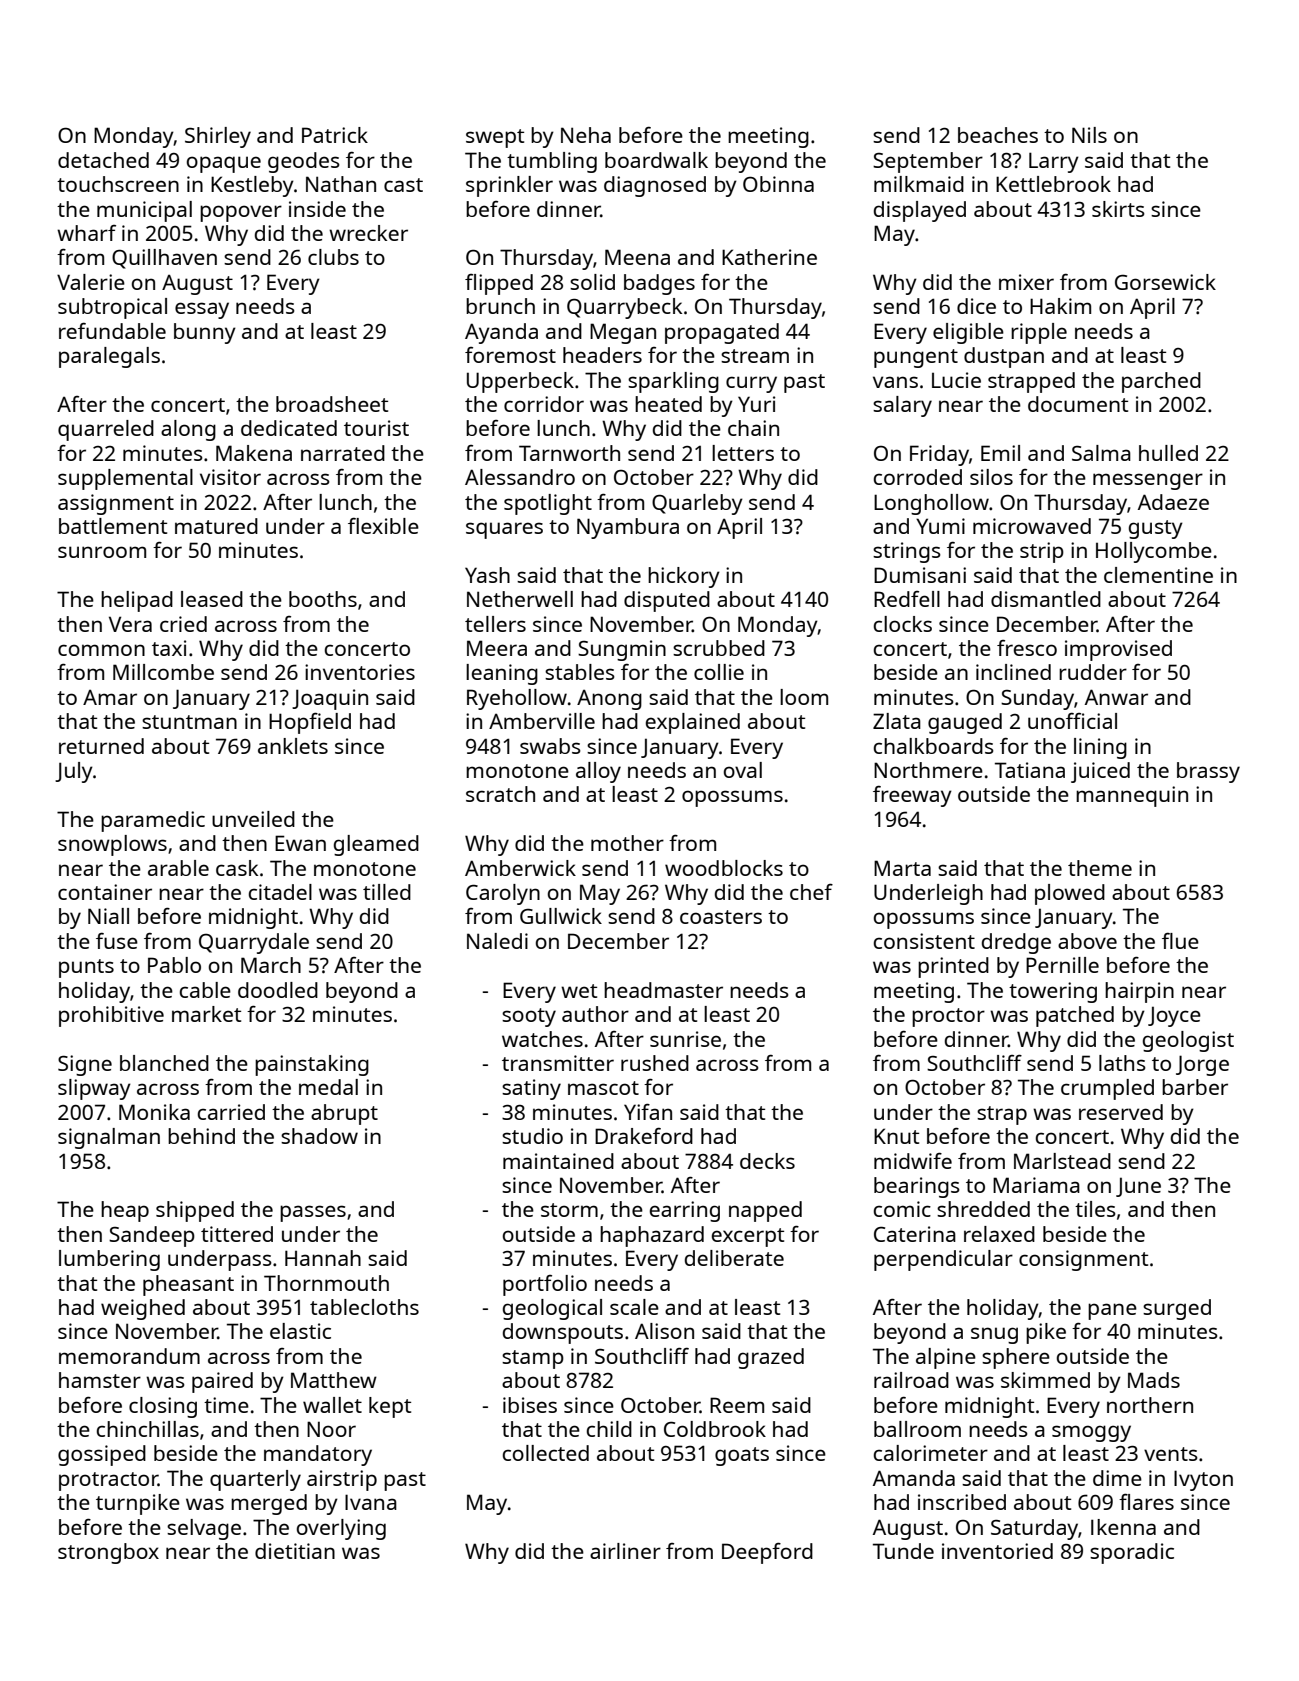 The height and width of the screenshot is (1681, 1299). What do you see at coordinates (998, 135) in the screenshot?
I see `beaches` at bounding box center [998, 135].
